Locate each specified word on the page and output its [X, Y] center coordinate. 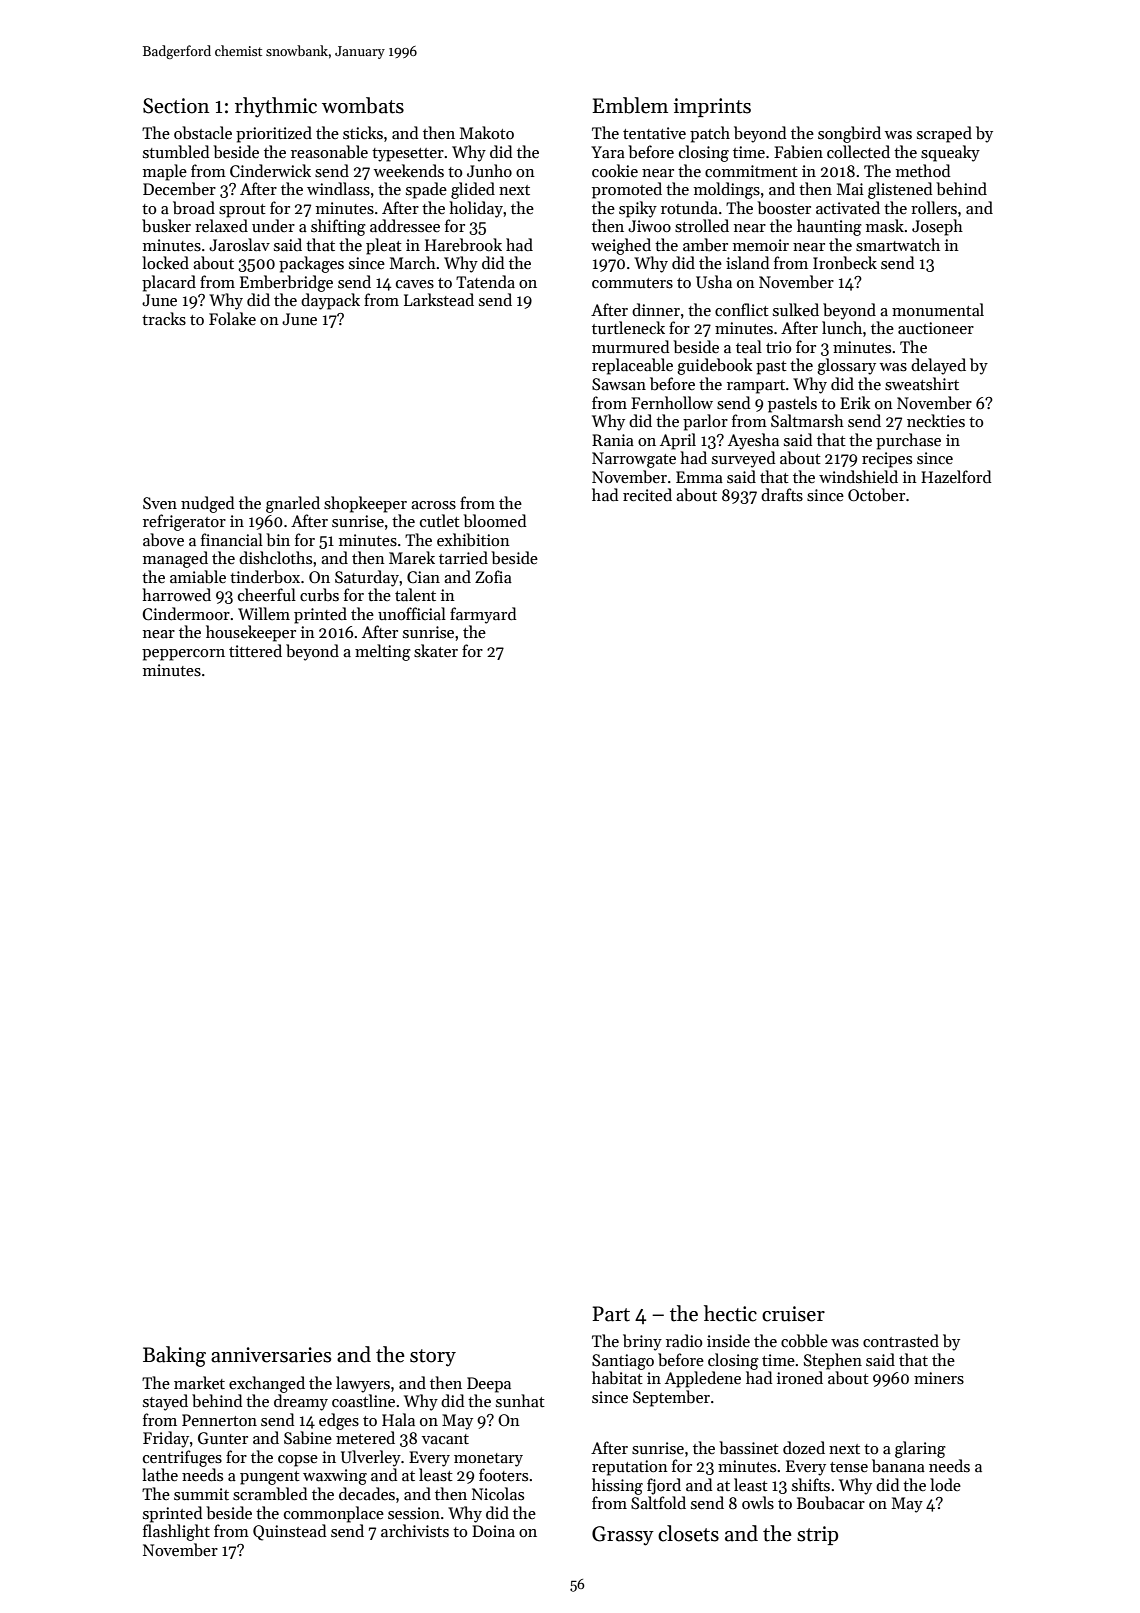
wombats [363, 105]
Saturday [367, 578]
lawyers [363, 1384]
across [433, 505]
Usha [714, 282]
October [876, 495]
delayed [938, 366]
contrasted [901, 1340]
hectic [730, 1313]
